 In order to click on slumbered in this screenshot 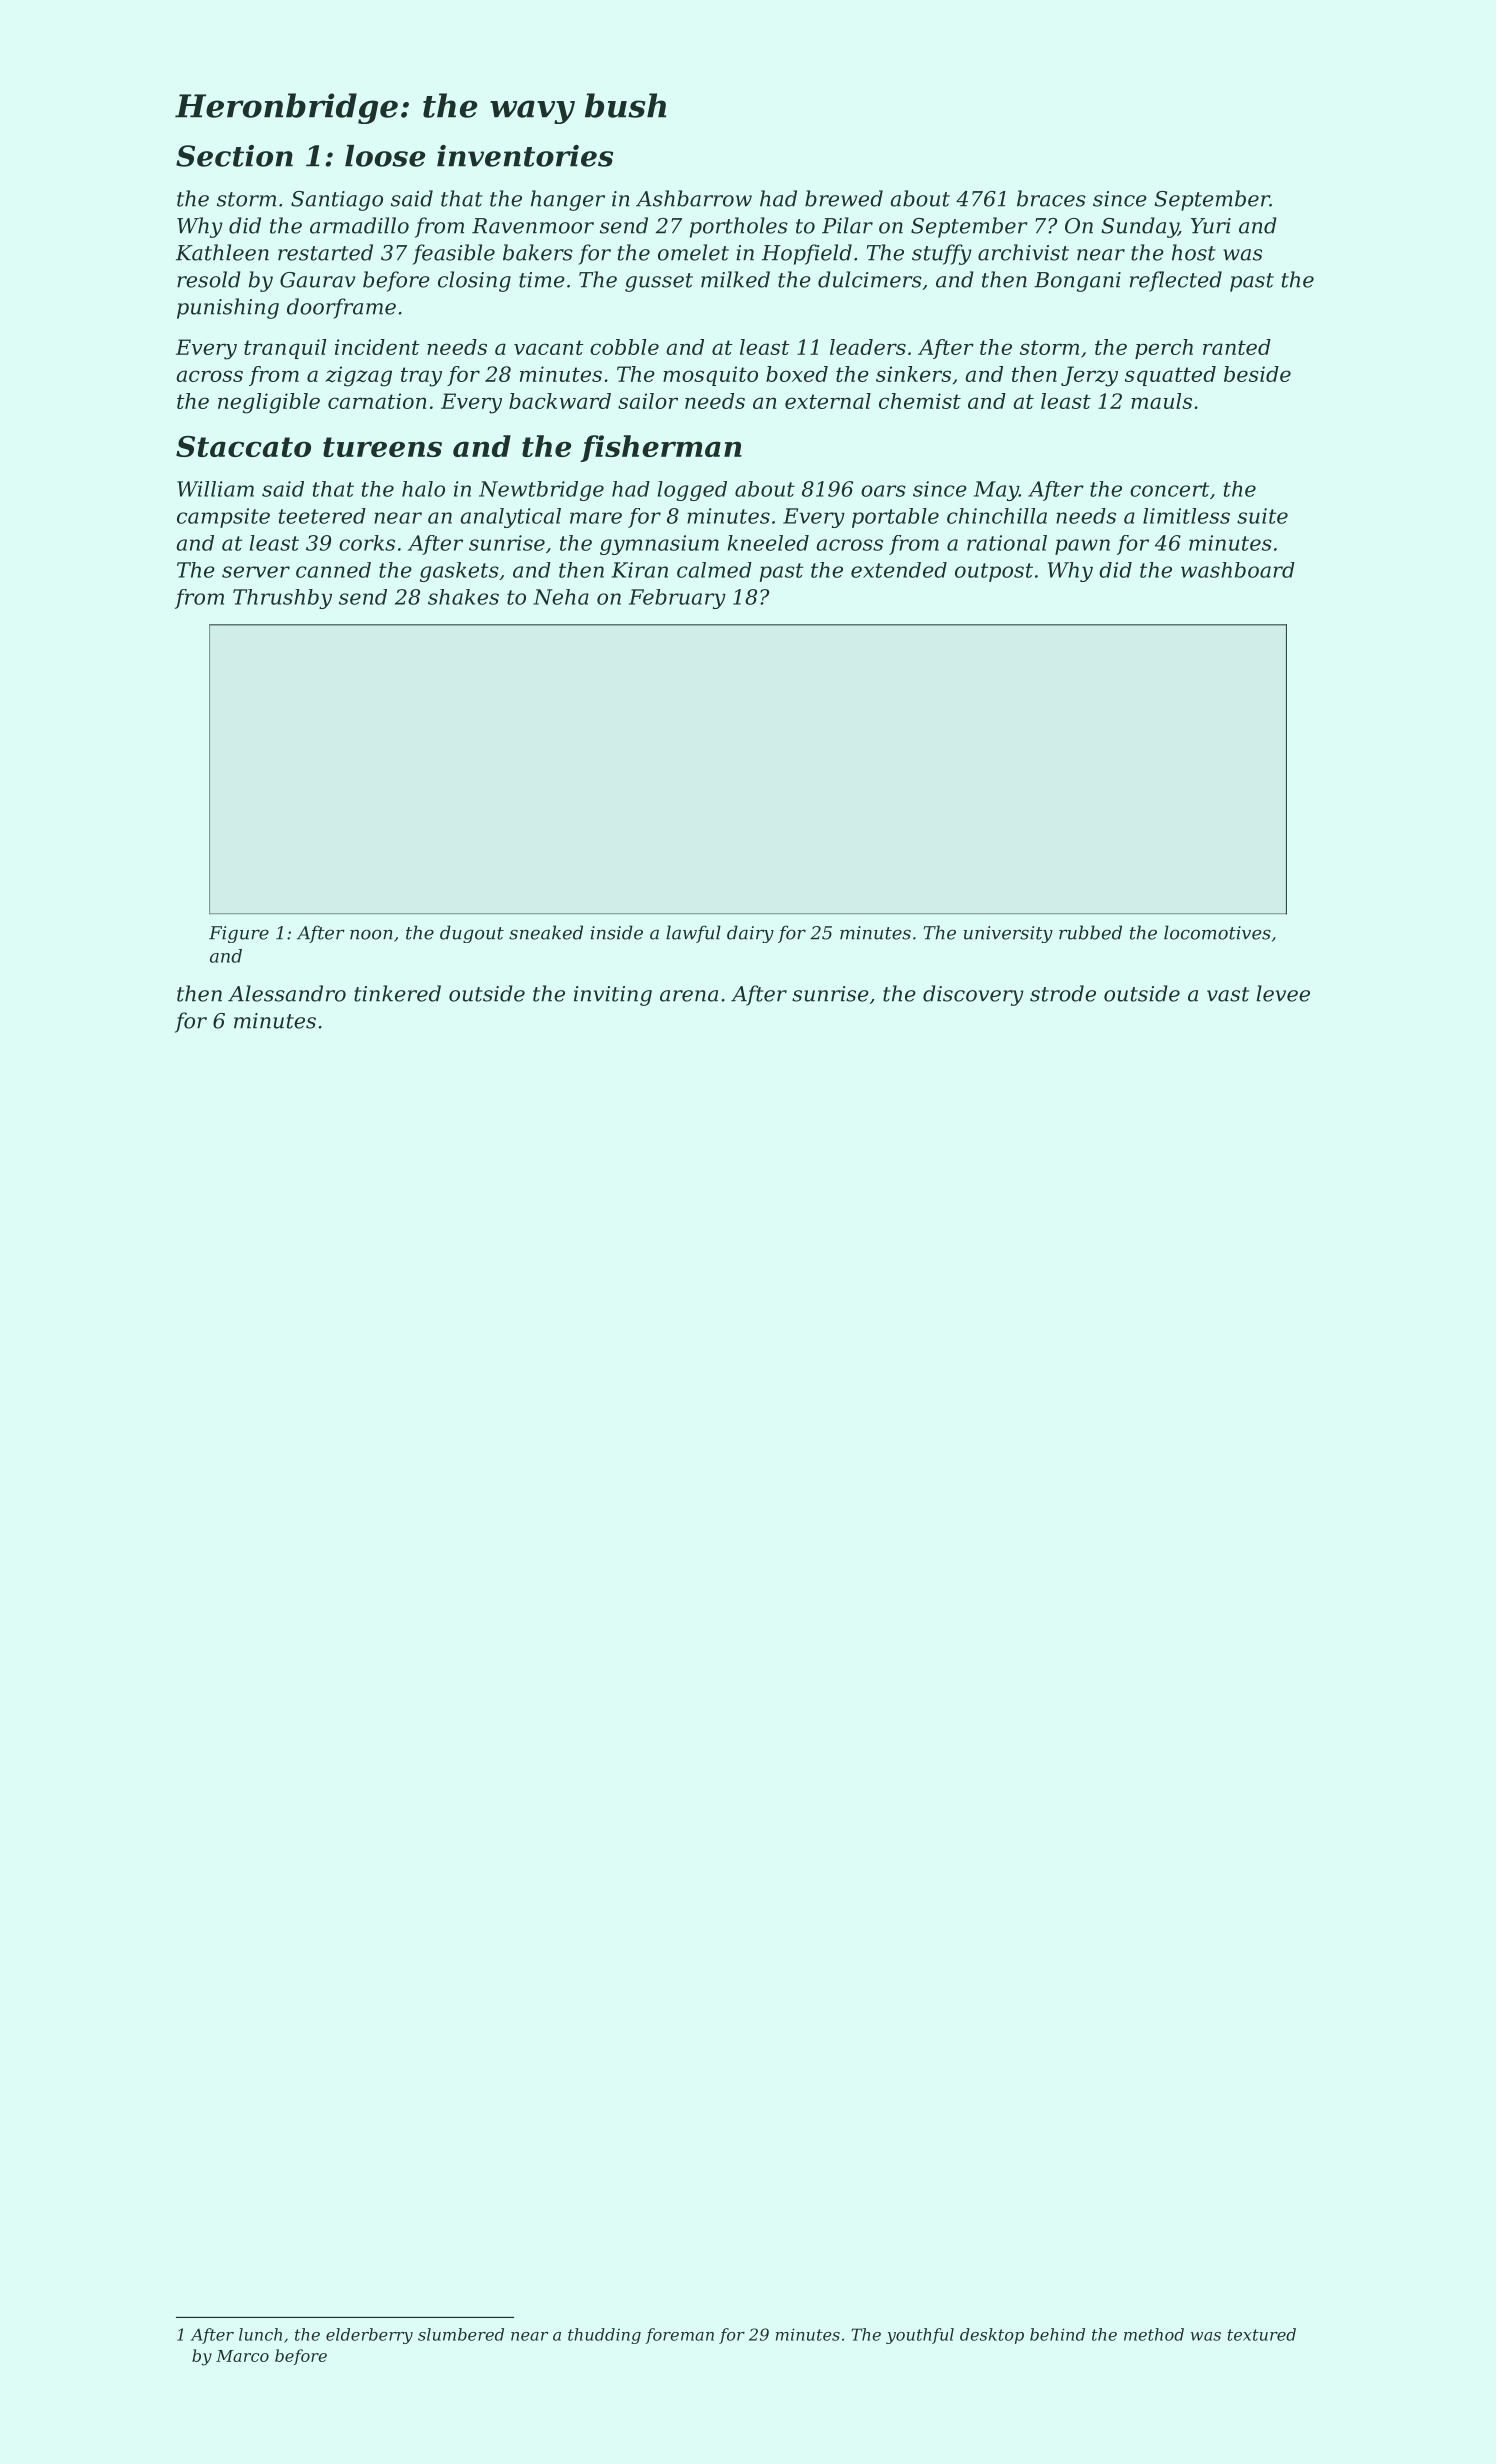, I will do `click(461, 2334)`.
